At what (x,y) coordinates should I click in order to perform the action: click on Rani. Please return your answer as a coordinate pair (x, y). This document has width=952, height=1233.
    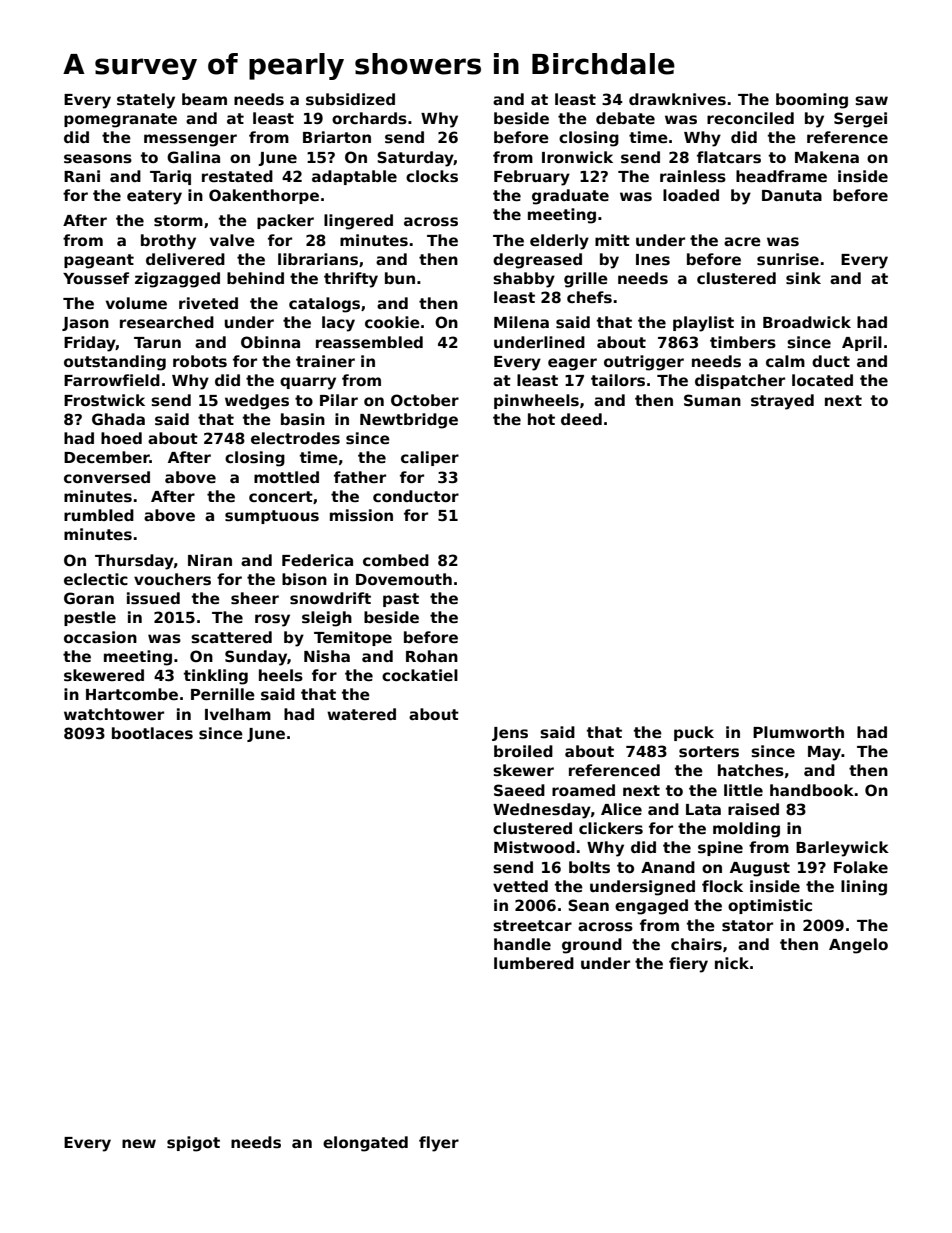
    Looking at the image, I should click on (82, 176).
